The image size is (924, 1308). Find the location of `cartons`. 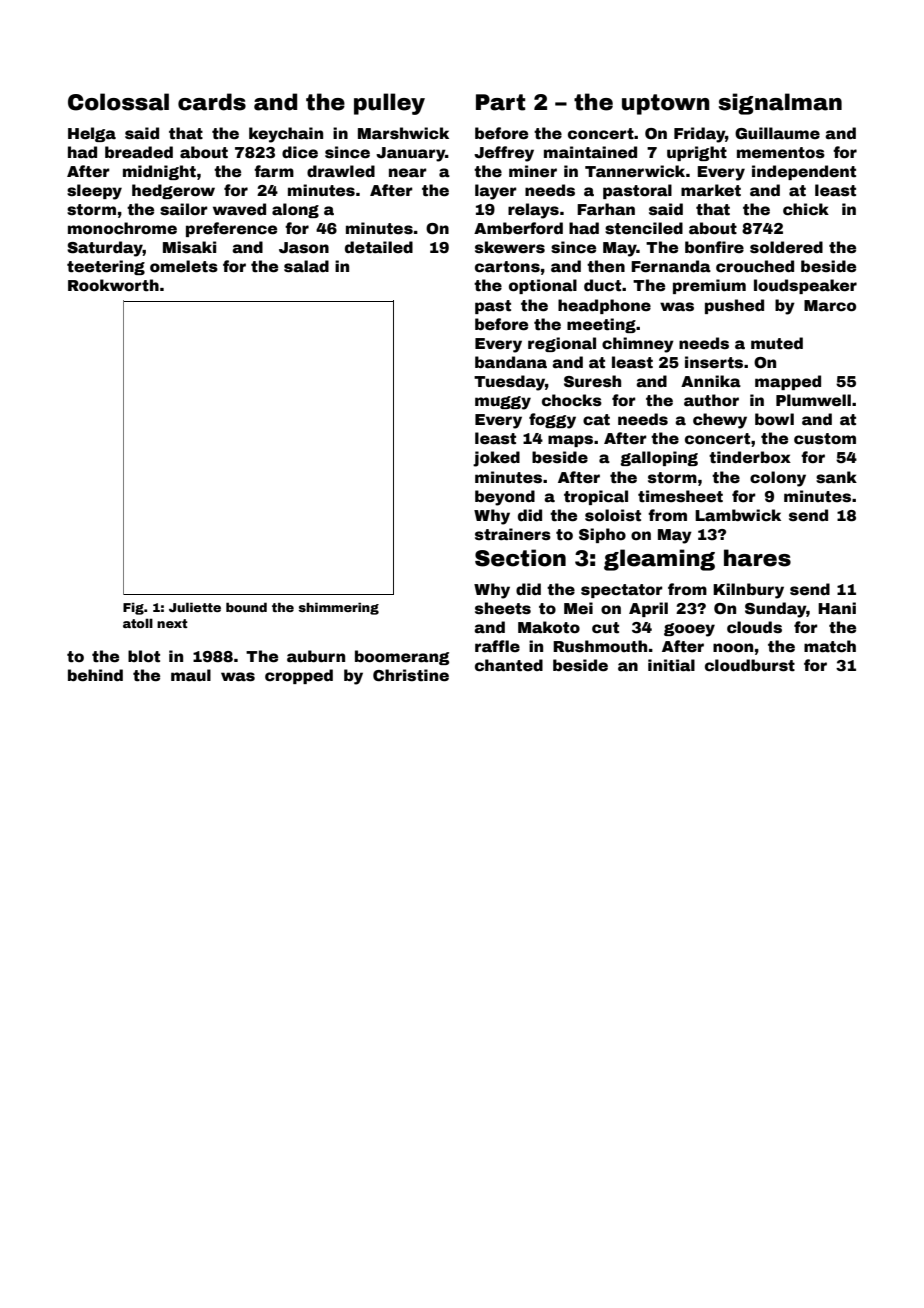

cartons is located at coordinates (507, 267).
